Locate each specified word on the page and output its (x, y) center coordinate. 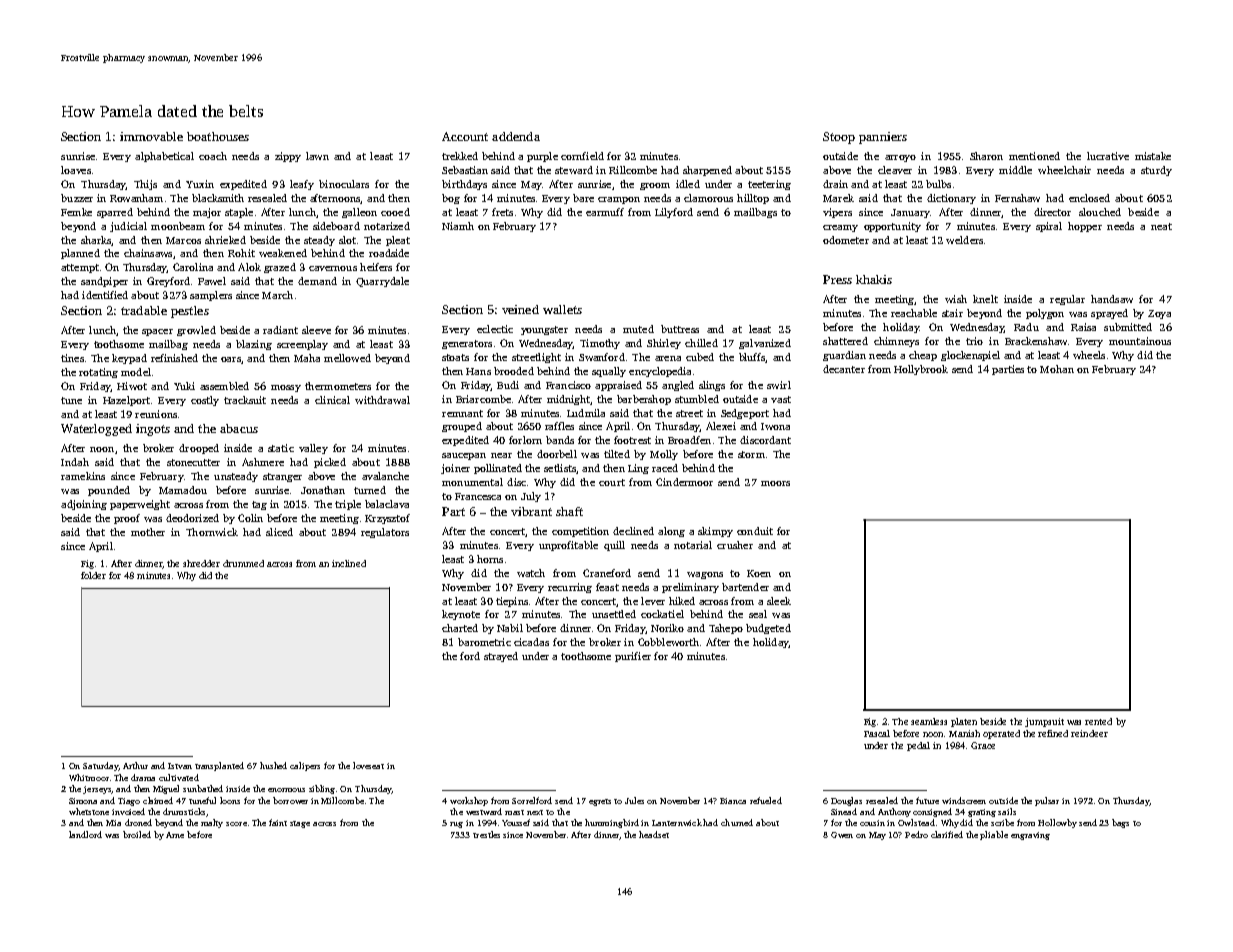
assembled (224, 386)
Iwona (775, 426)
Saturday (100, 766)
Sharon (986, 156)
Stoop (839, 138)
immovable (151, 136)
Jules (634, 800)
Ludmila (586, 413)
